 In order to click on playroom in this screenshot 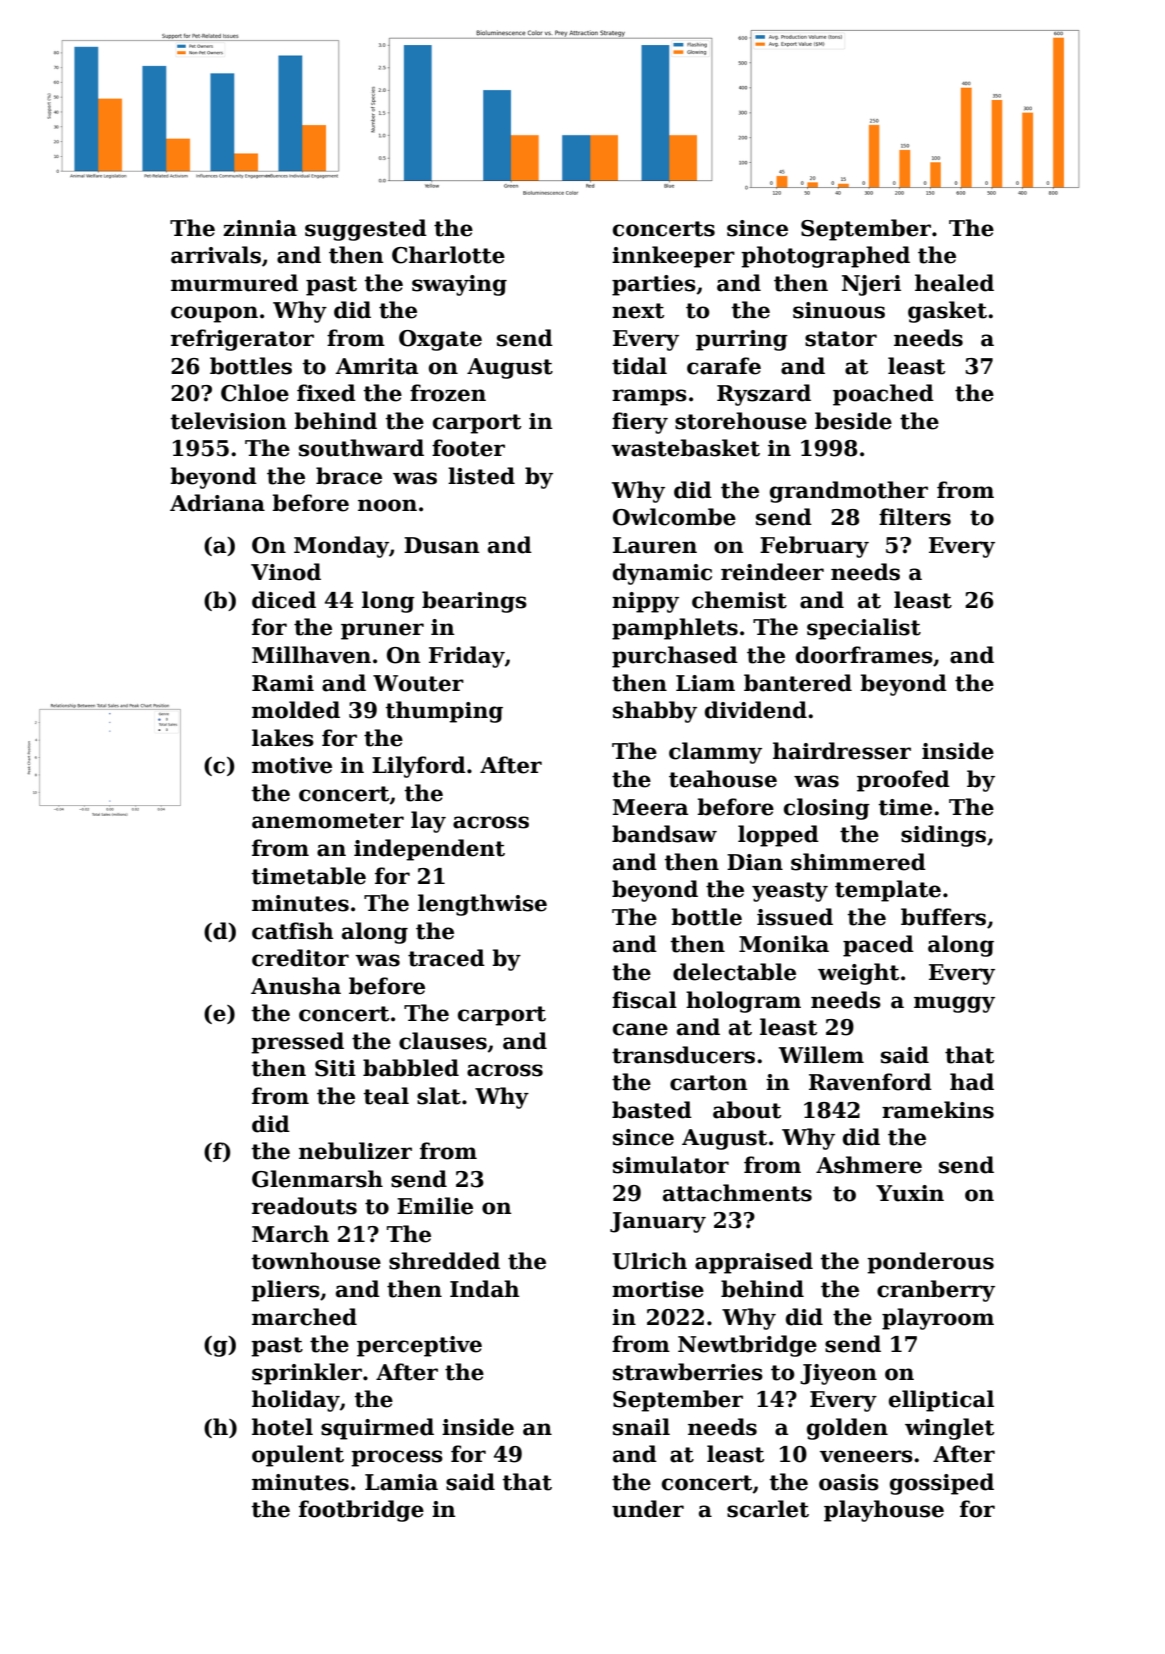, I will do `click(938, 1319)`.
